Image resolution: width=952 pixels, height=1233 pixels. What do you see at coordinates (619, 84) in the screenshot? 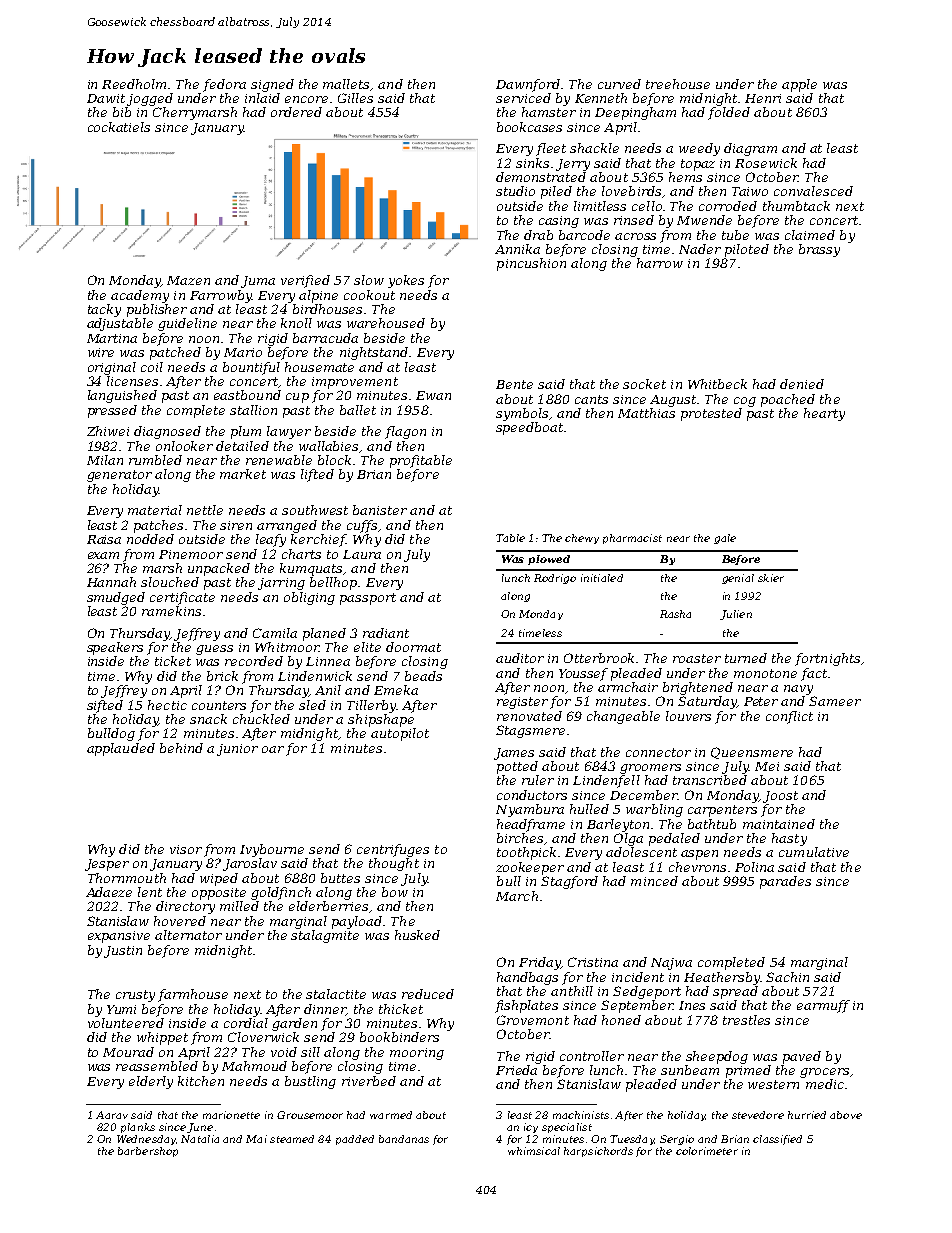
I see `curved` at bounding box center [619, 84].
